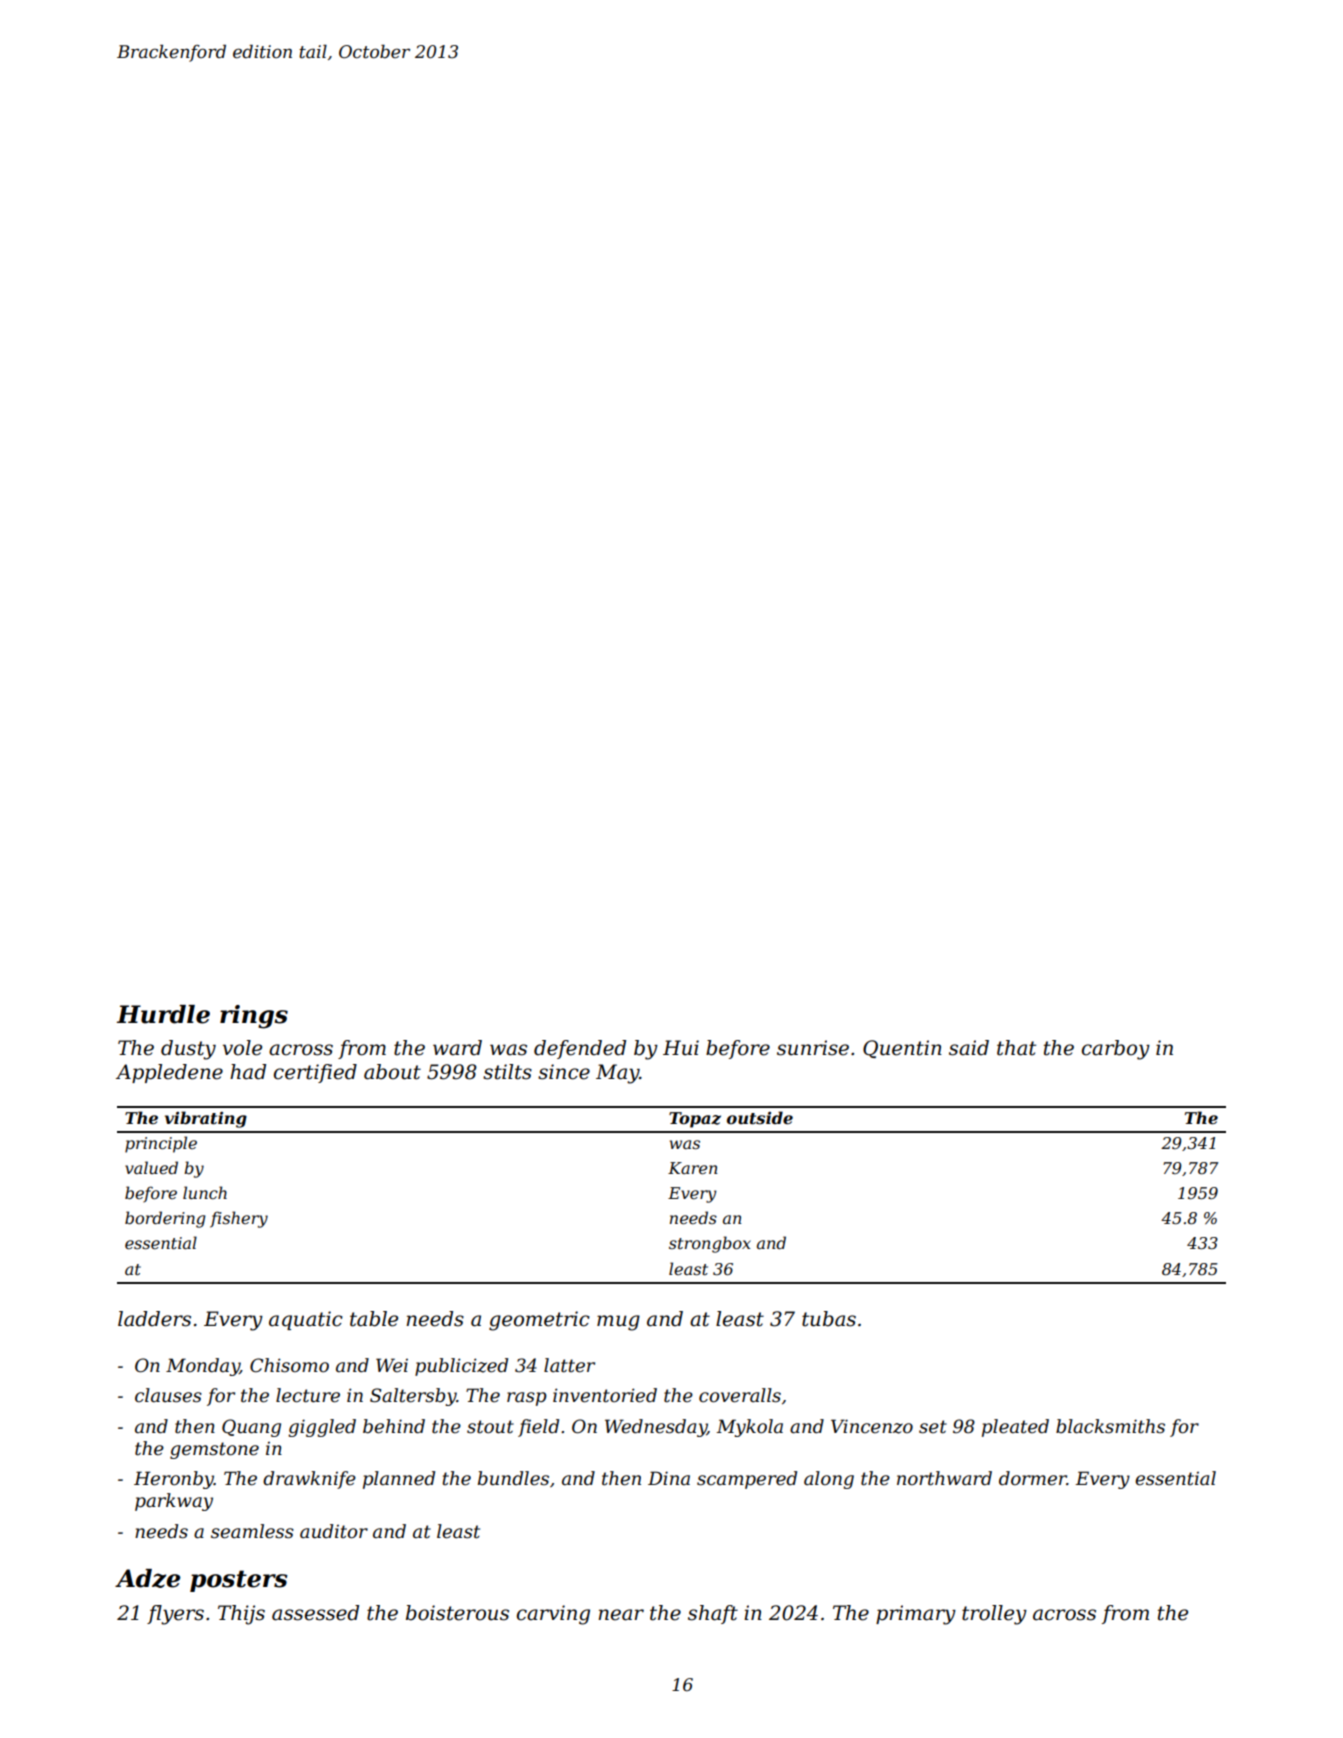  I want to click on bundles, so click(513, 1478).
